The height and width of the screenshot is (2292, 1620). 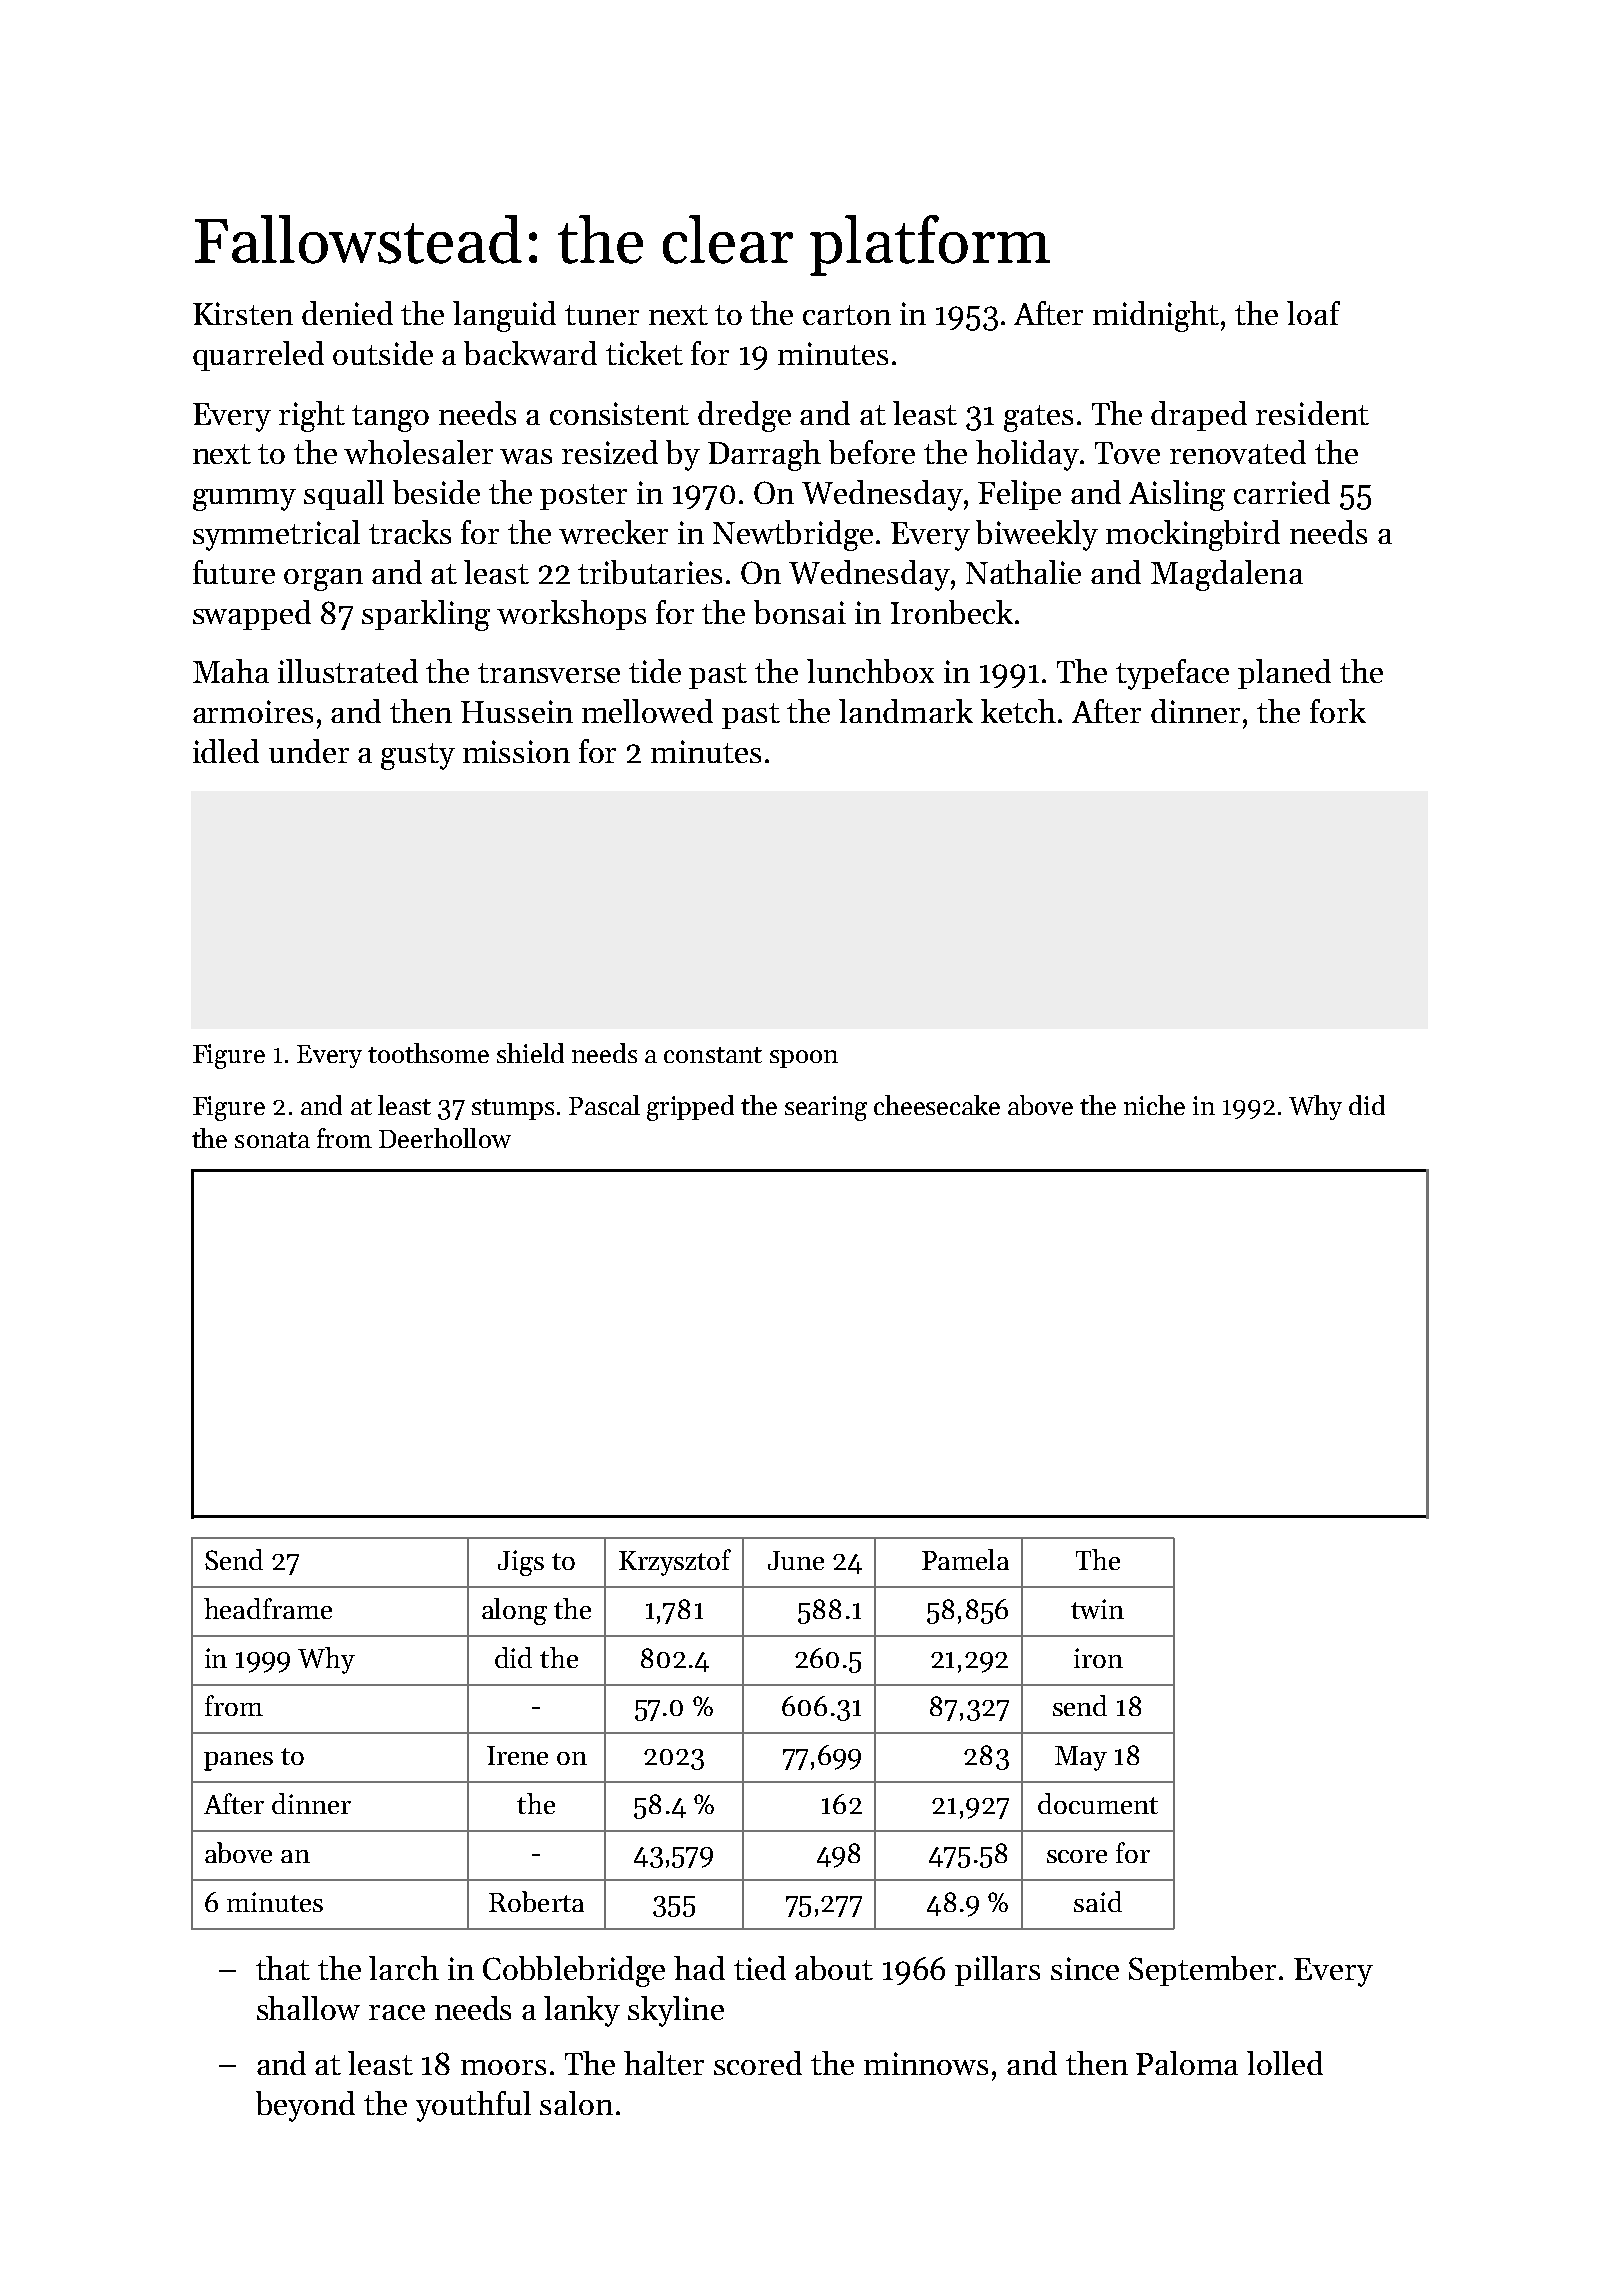 What do you see at coordinates (664, 2063) in the screenshot?
I see `halter` at bounding box center [664, 2063].
